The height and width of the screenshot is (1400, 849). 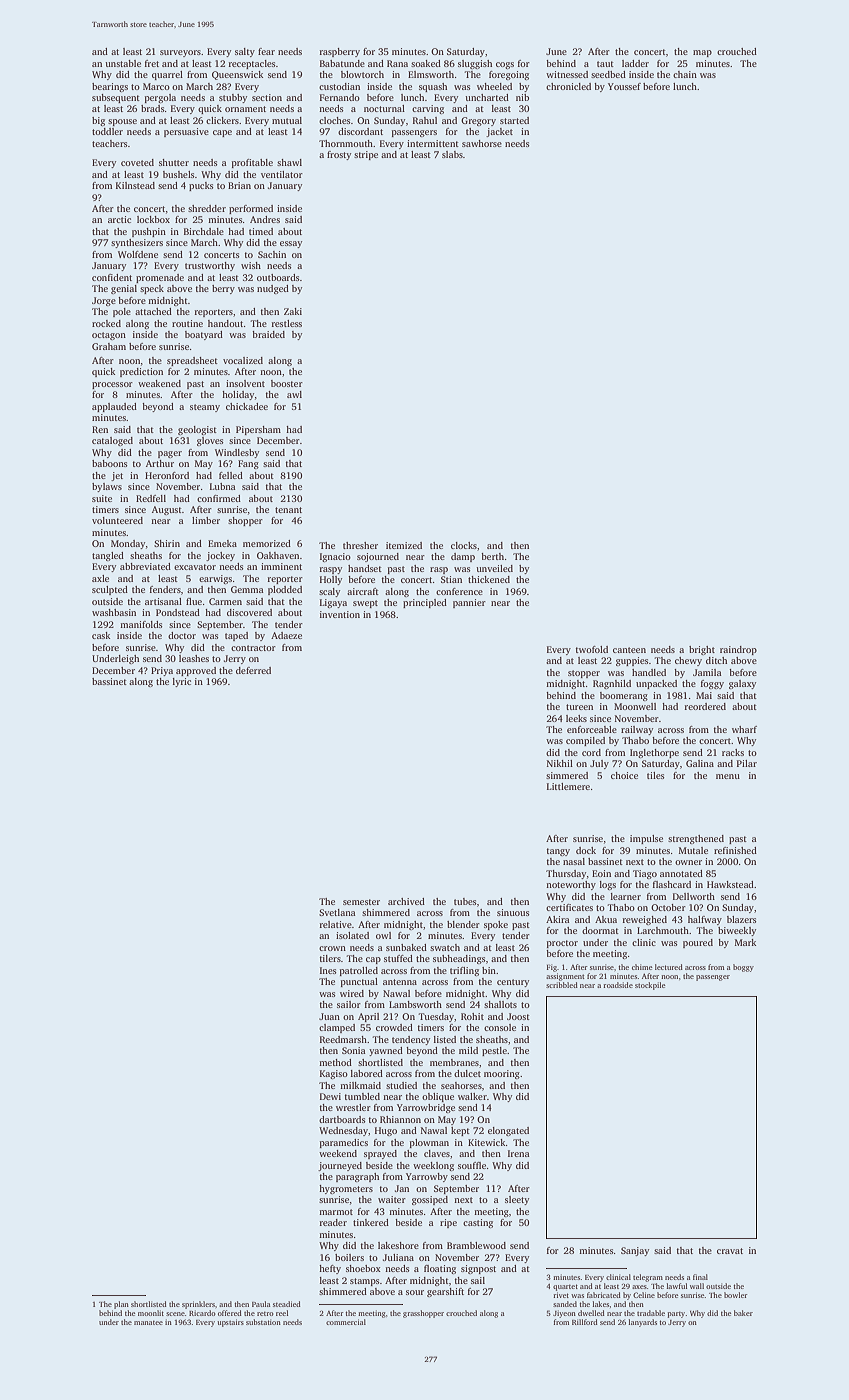 What do you see at coordinates (605, 64) in the screenshot?
I see `taut` at bounding box center [605, 64].
